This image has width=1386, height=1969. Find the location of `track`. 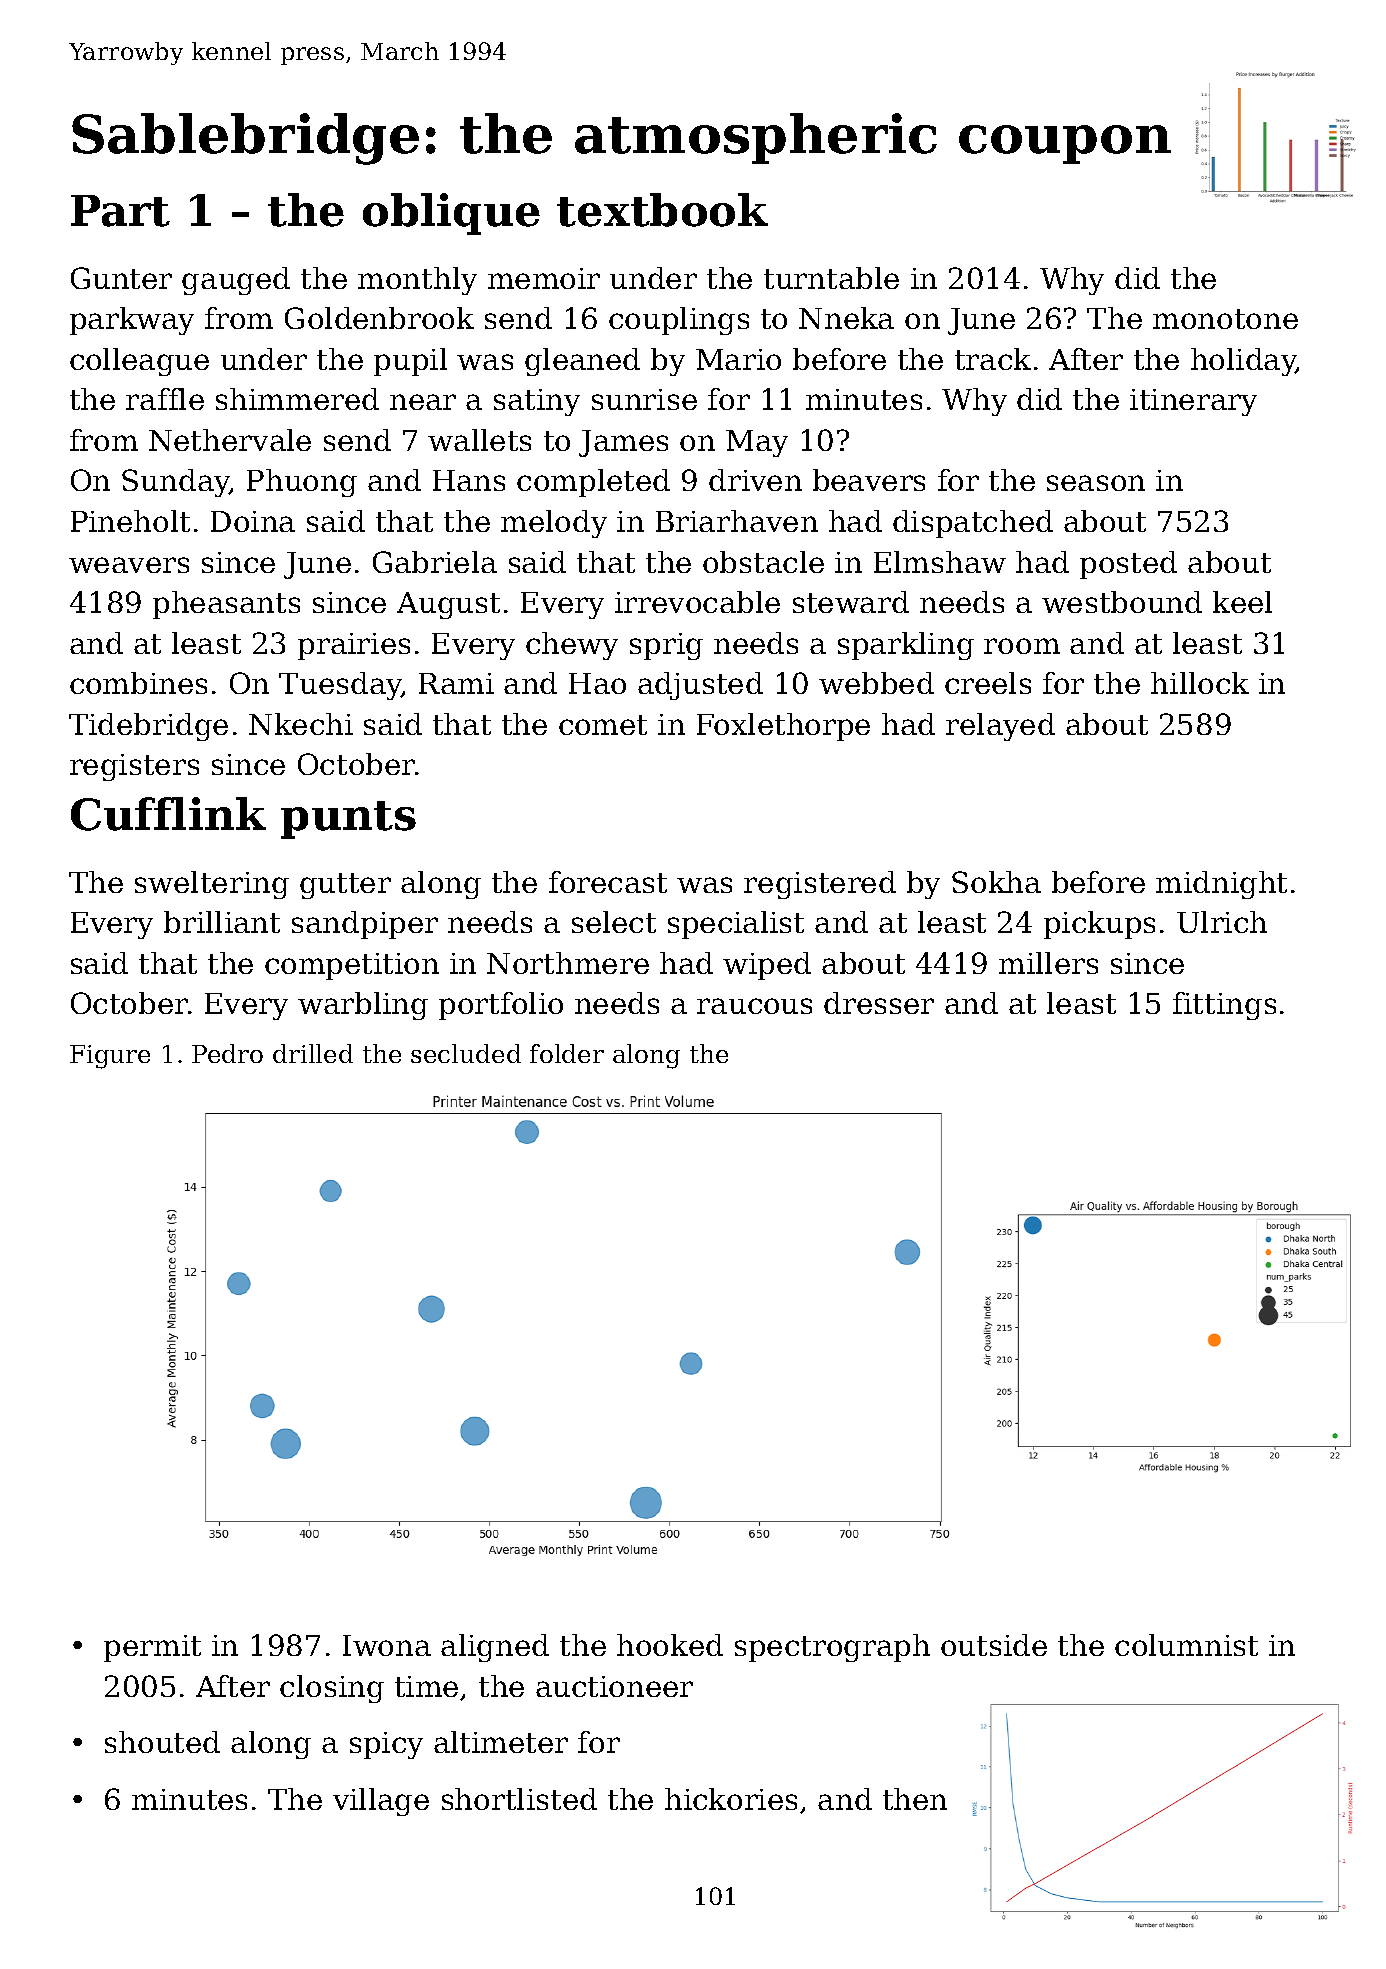

track is located at coordinates (993, 359).
